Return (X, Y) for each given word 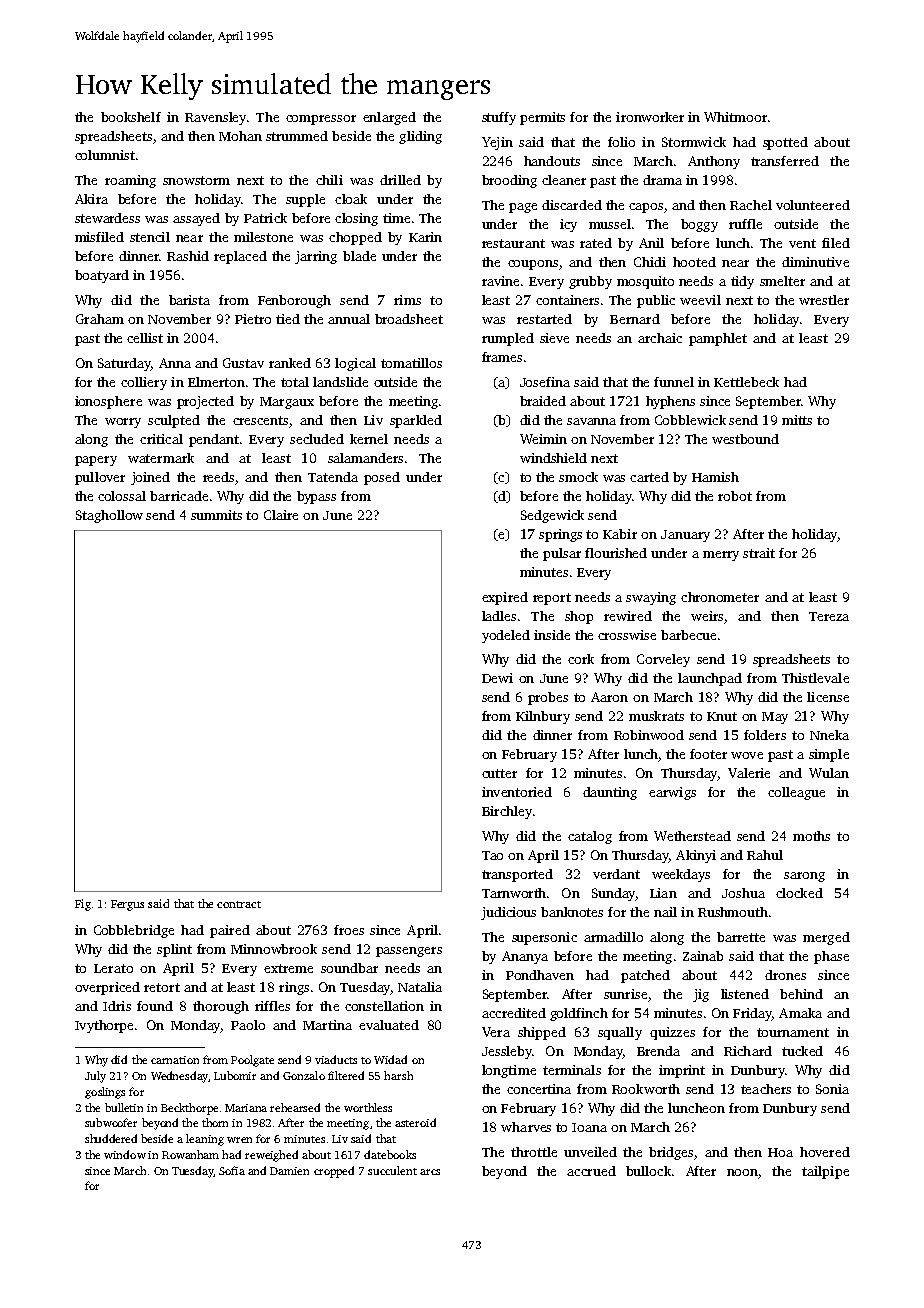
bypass (316, 497)
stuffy (499, 118)
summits (216, 515)
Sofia (232, 1170)
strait (759, 553)
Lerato (113, 968)
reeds (218, 477)
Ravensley (215, 118)
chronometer (720, 597)
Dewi (497, 678)
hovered (825, 1152)
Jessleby (507, 1052)
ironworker (650, 117)
